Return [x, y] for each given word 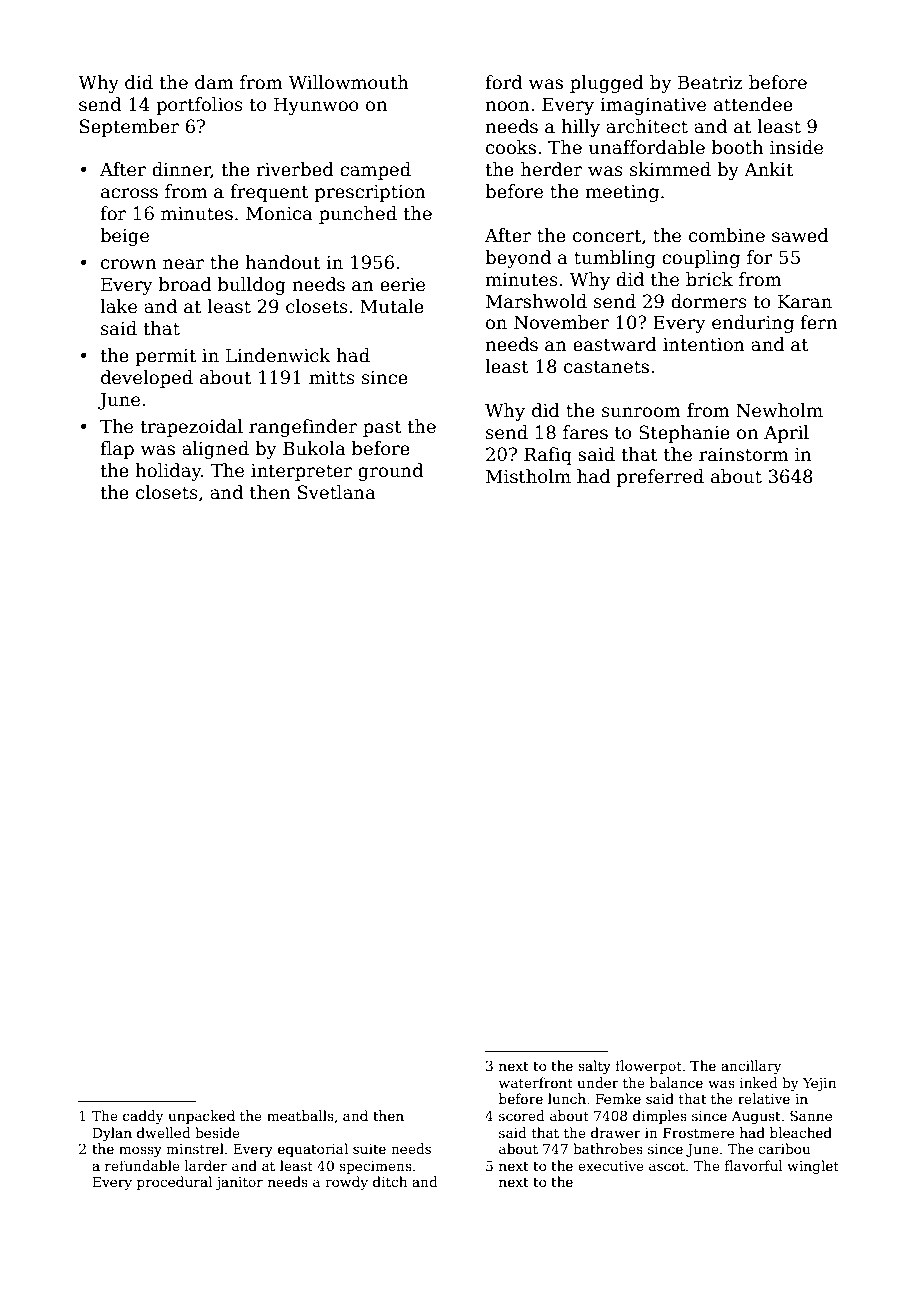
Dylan [112, 1134]
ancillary [751, 1067]
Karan [805, 301]
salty [594, 1067]
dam [214, 82]
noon [507, 106]
